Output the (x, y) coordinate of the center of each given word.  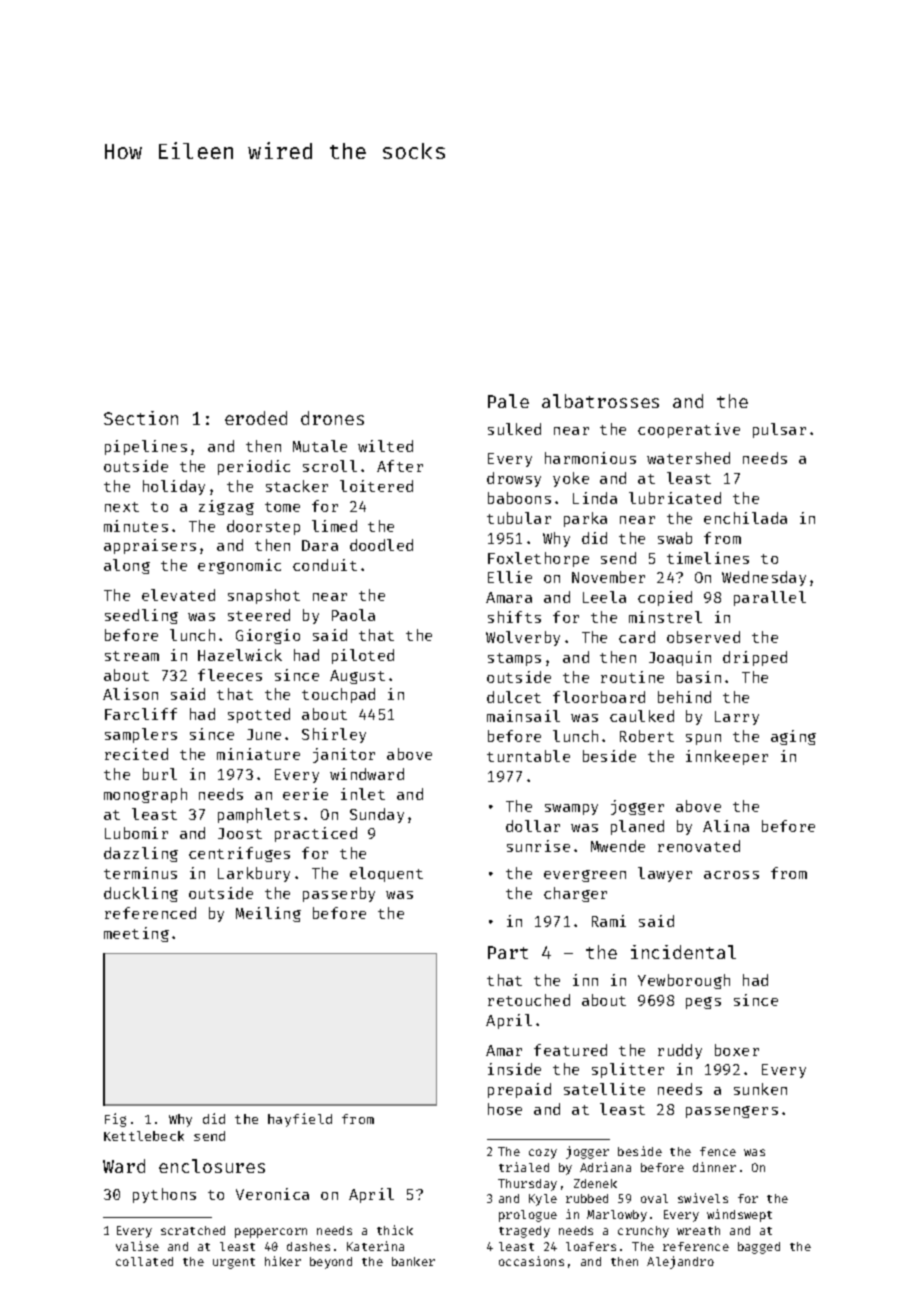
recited (136, 754)
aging (793, 737)
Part (508, 952)
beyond (331, 1263)
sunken (760, 1089)
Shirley (334, 735)
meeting (136, 934)
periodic (254, 467)
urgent (234, 1263)
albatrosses (600, 401)
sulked (514, 429)
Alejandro (680, 1262)
